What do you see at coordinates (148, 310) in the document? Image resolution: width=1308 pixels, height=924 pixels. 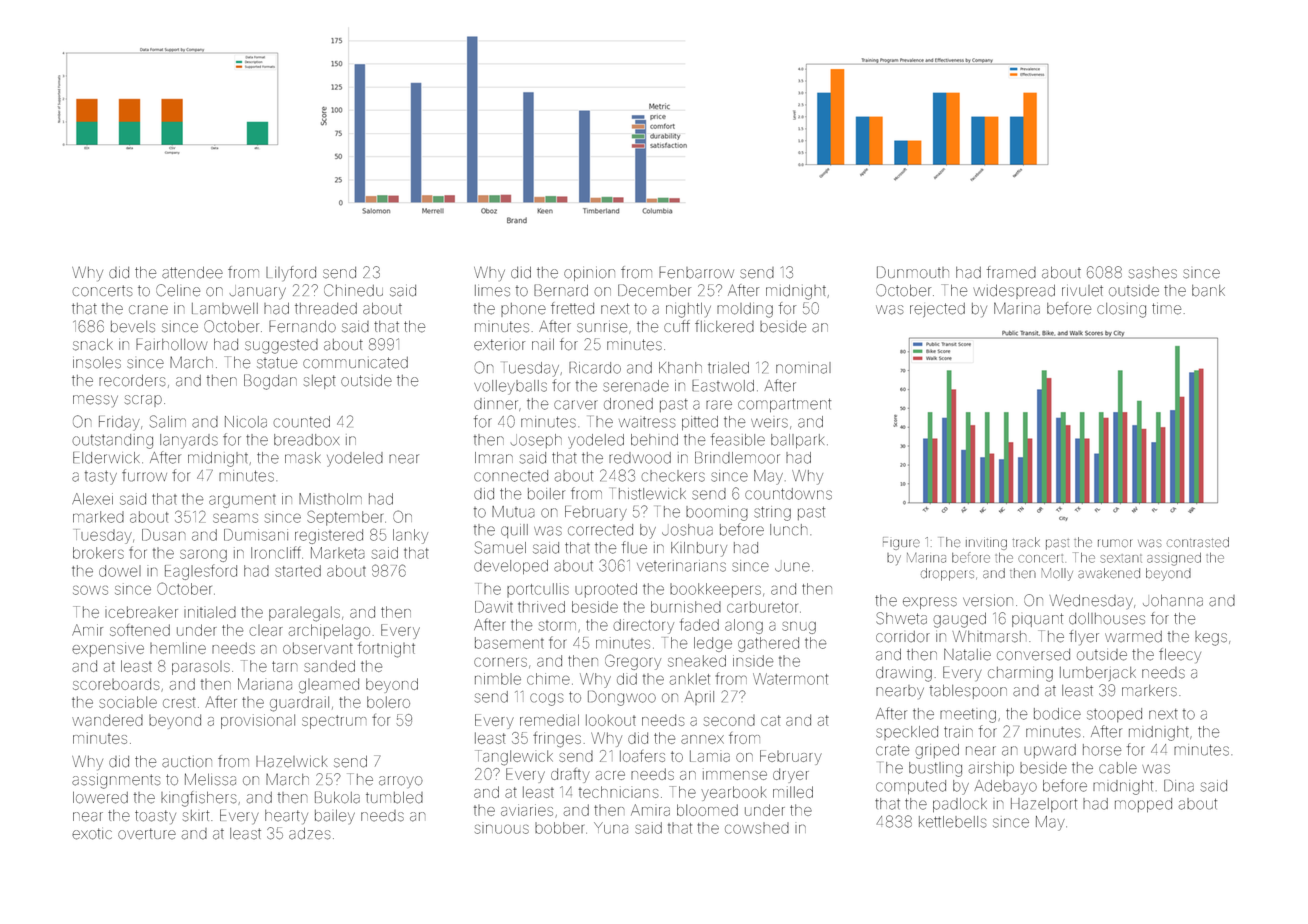 I see `crane` at bounding box center [148, 310].
